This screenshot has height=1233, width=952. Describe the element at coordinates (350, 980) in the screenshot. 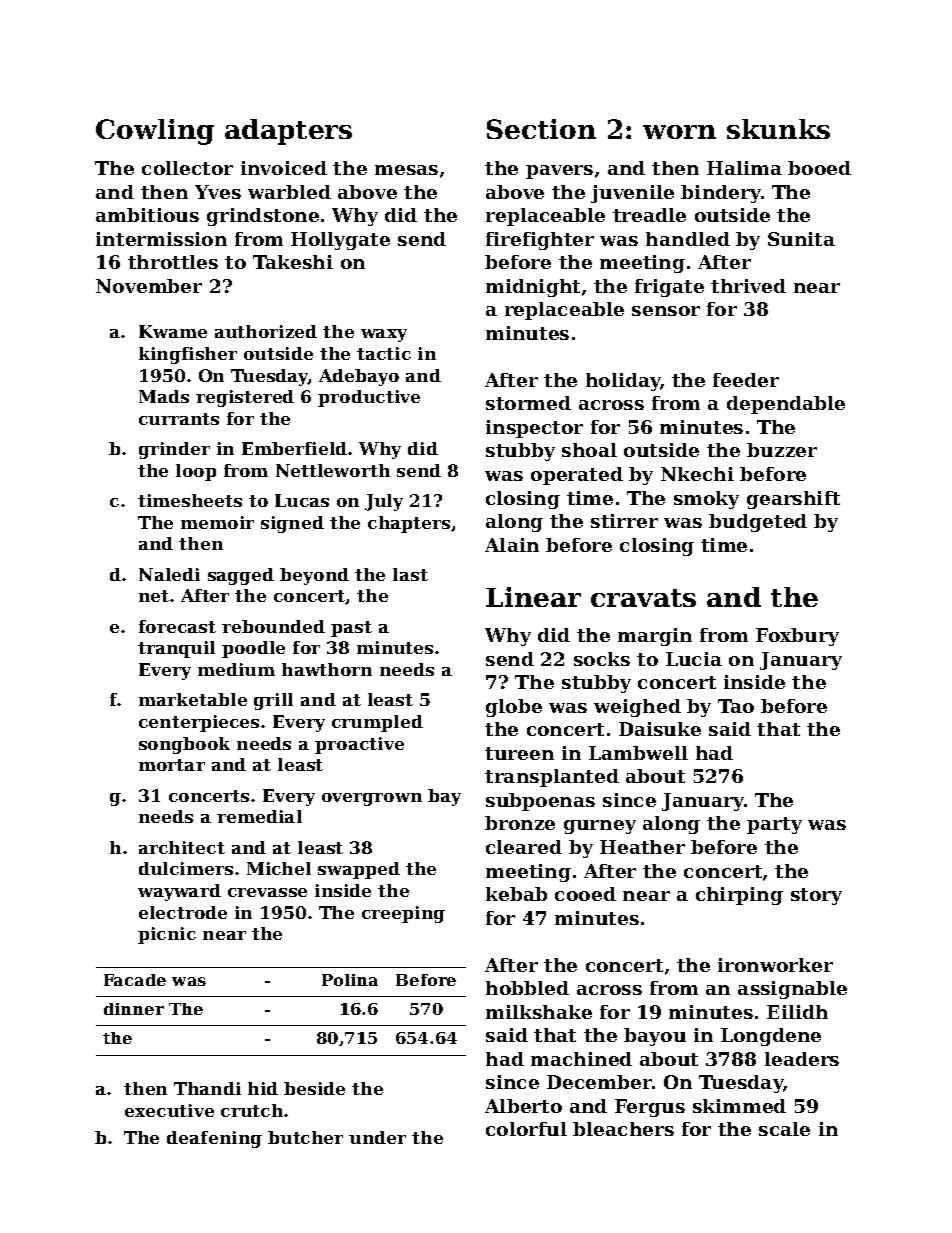

I see `Polina` at that location.
